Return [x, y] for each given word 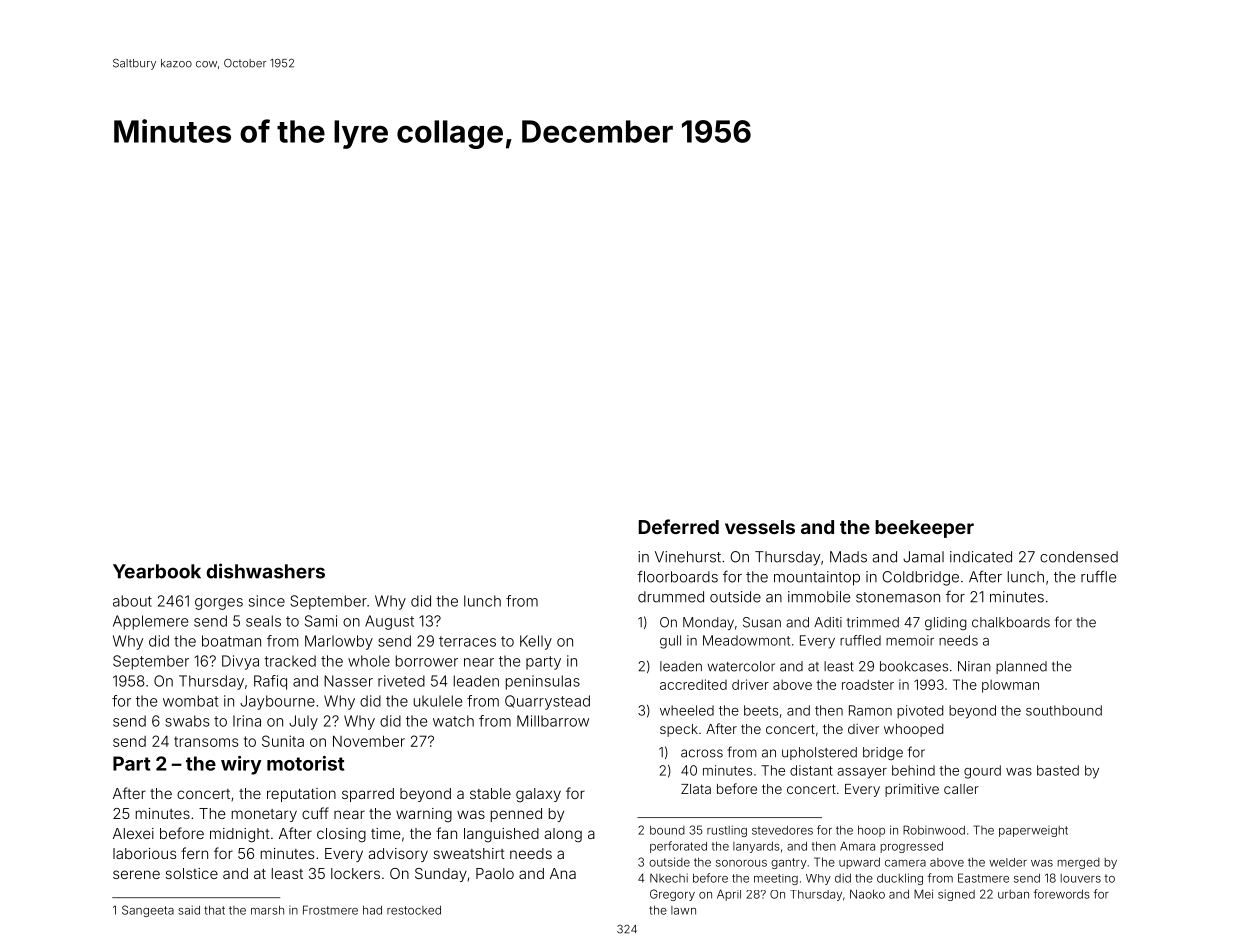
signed [956, 895]
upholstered [819, 753]
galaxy [538, 795]
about [132, 601]
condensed [1079, 557]
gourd [982, 772]
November [369, 741]
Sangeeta [148, 911]
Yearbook [157, 571]
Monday [708, 623]
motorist [305, 763]
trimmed [873, 622]
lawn [683, 910]
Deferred [679, 526]
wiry [241, 765]
